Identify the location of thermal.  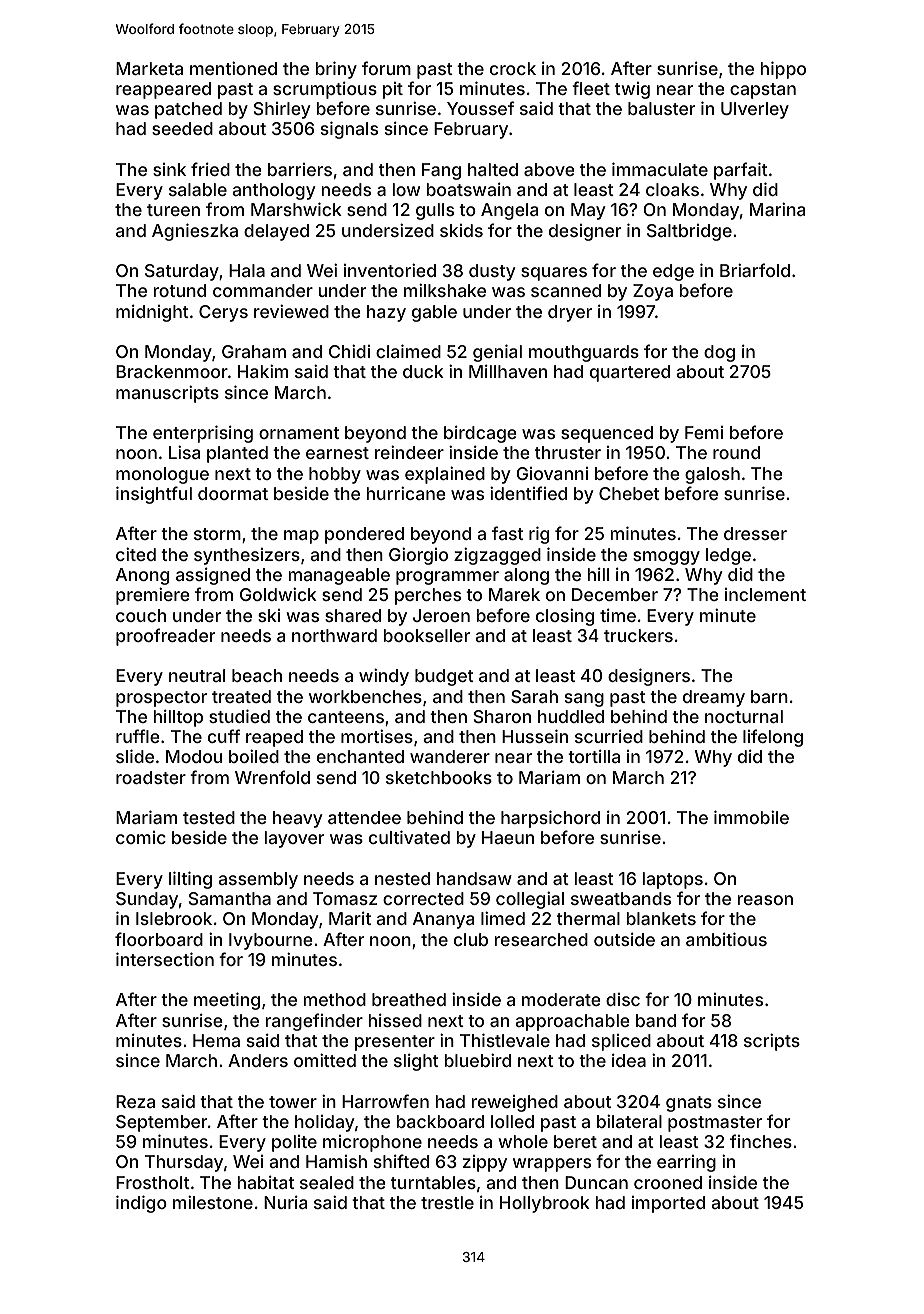
(588, 918).
